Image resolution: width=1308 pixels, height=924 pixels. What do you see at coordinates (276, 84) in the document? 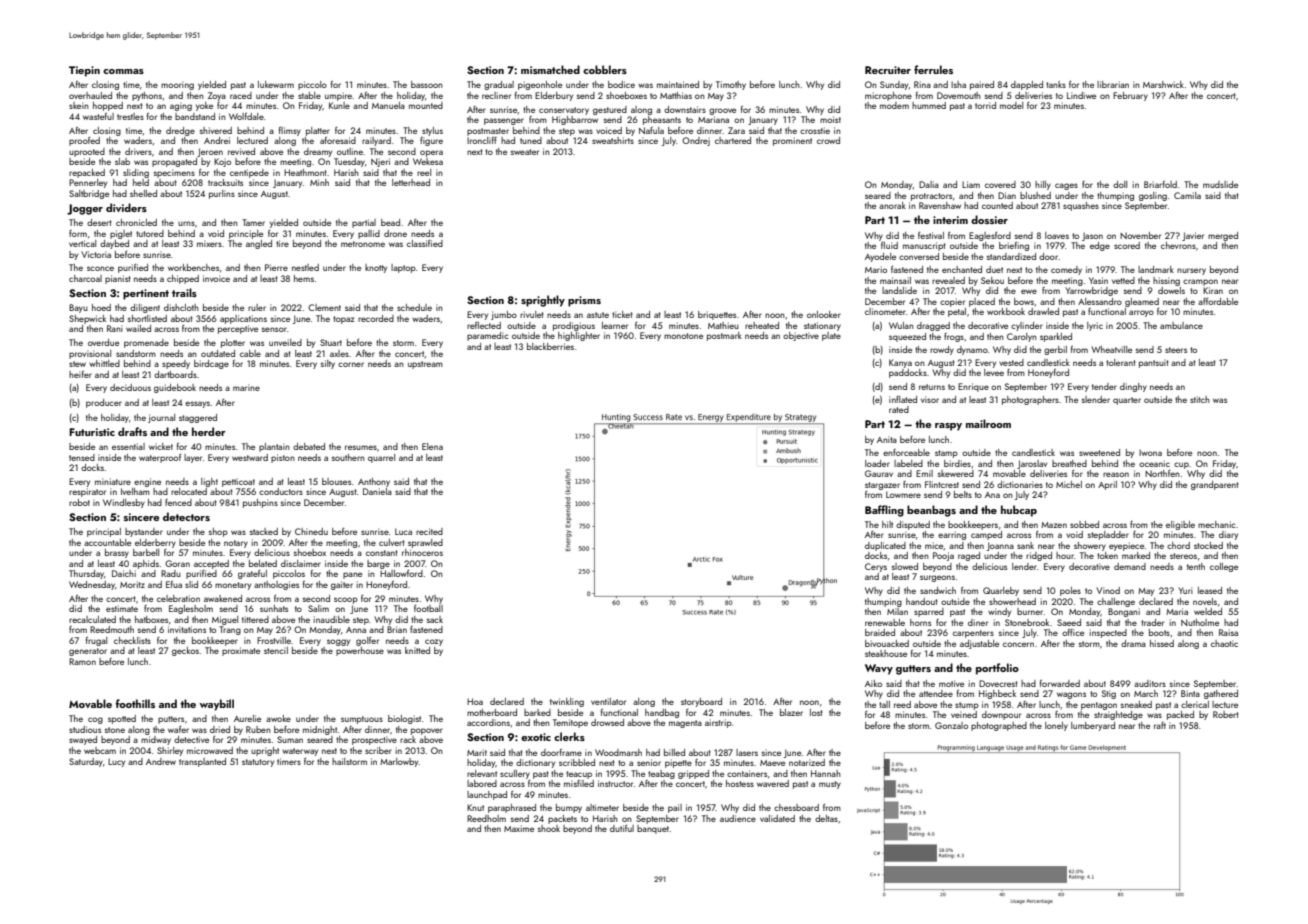
I see `lukewarm` at bounding box center [276, 84].
